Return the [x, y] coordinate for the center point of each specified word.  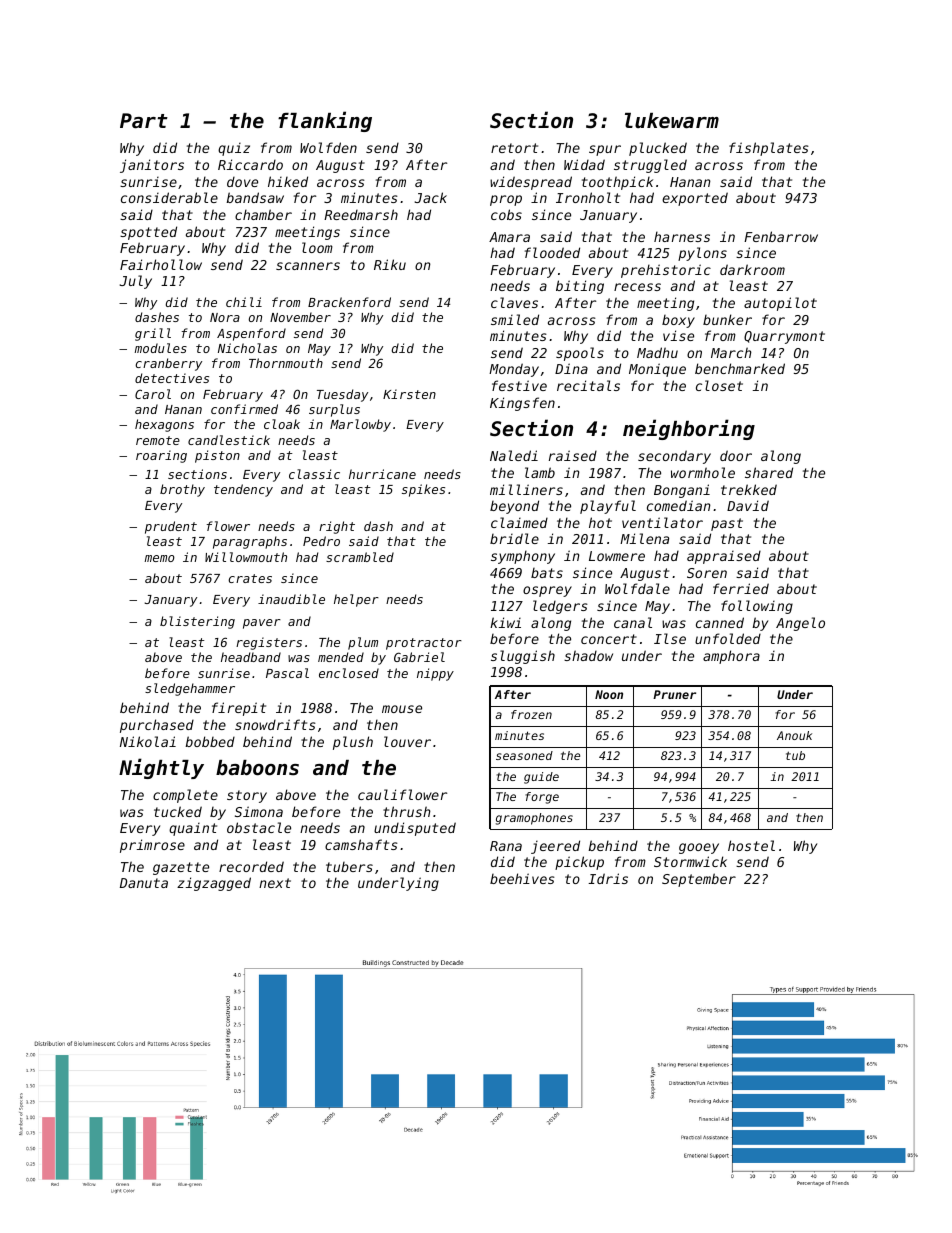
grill [153, 334]
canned [720, 622]
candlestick [229, 440]
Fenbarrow [781, 236]
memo [160, 558]
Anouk [794, 735]
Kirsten [409, 394]
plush [353, 743]
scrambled [360, 557]
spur [605, 150]
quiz [234, 149]
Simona [259, 811]
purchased [157, 726]
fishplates [769, 149]
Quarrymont [784, 337]
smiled [515, 319]
